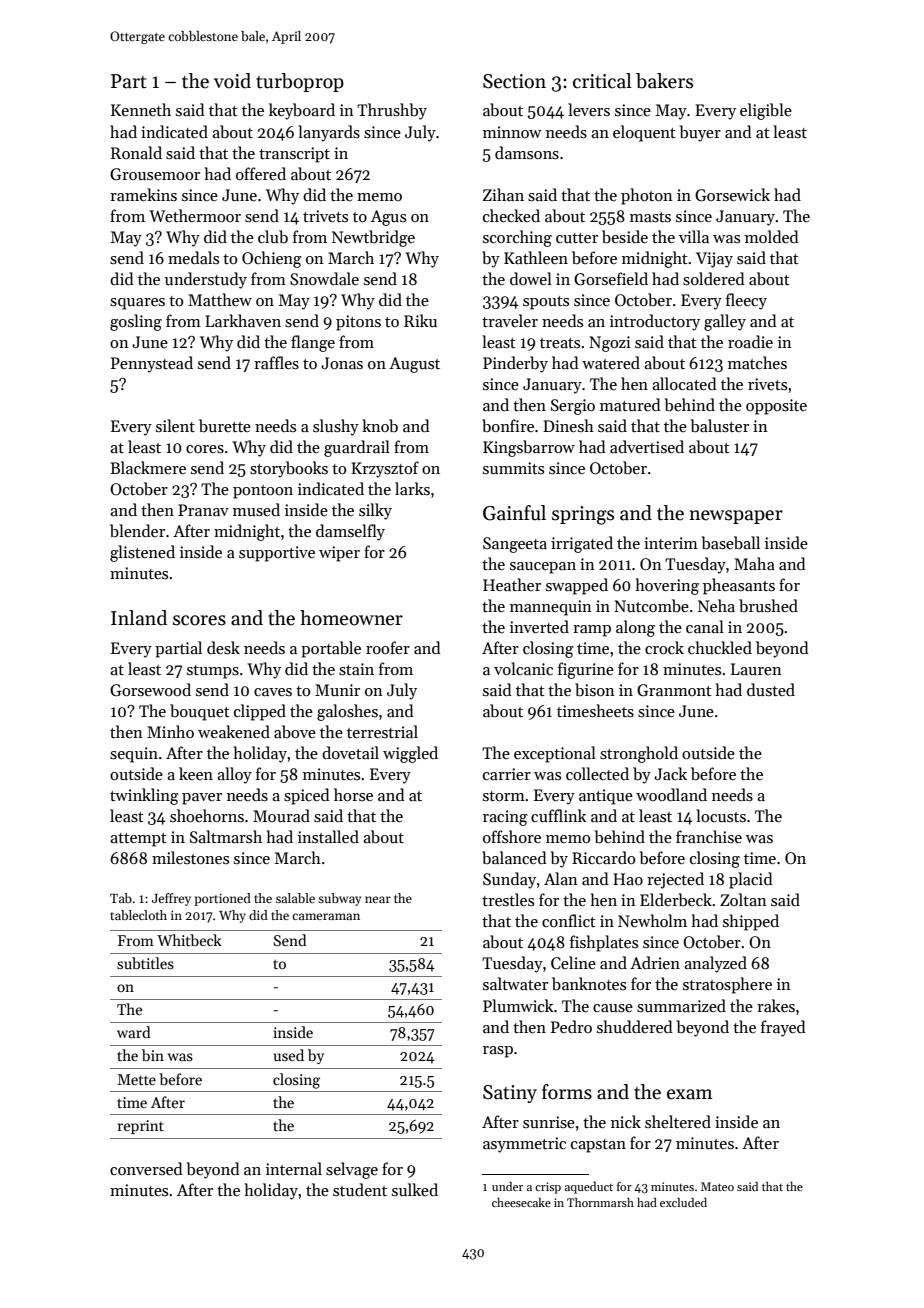 This screenshot has height=1308, width=924. What do you see at coordinates (351, 618) in the screenshot?
I see `homeowner` at bounding box center [351, 618].
